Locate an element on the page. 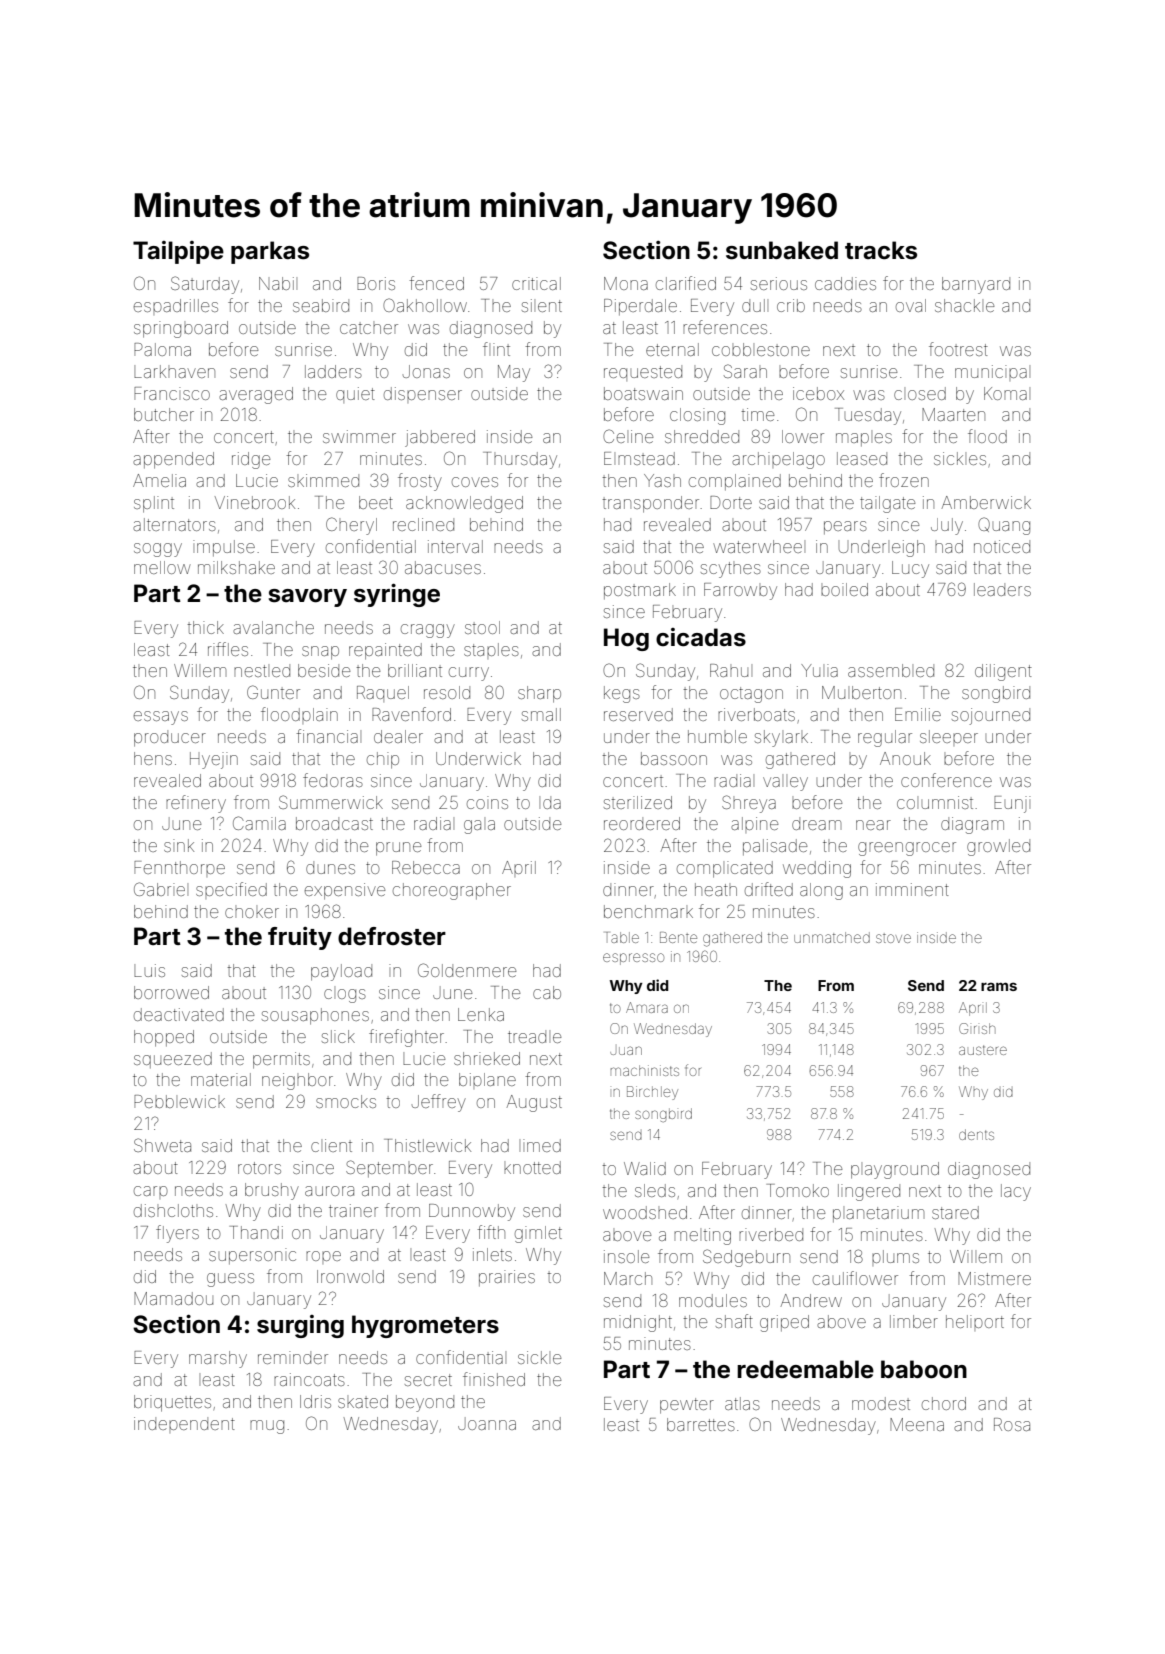 The height and width of the page is (1654, 1165). mug is located at coordinates (267, 1427).
